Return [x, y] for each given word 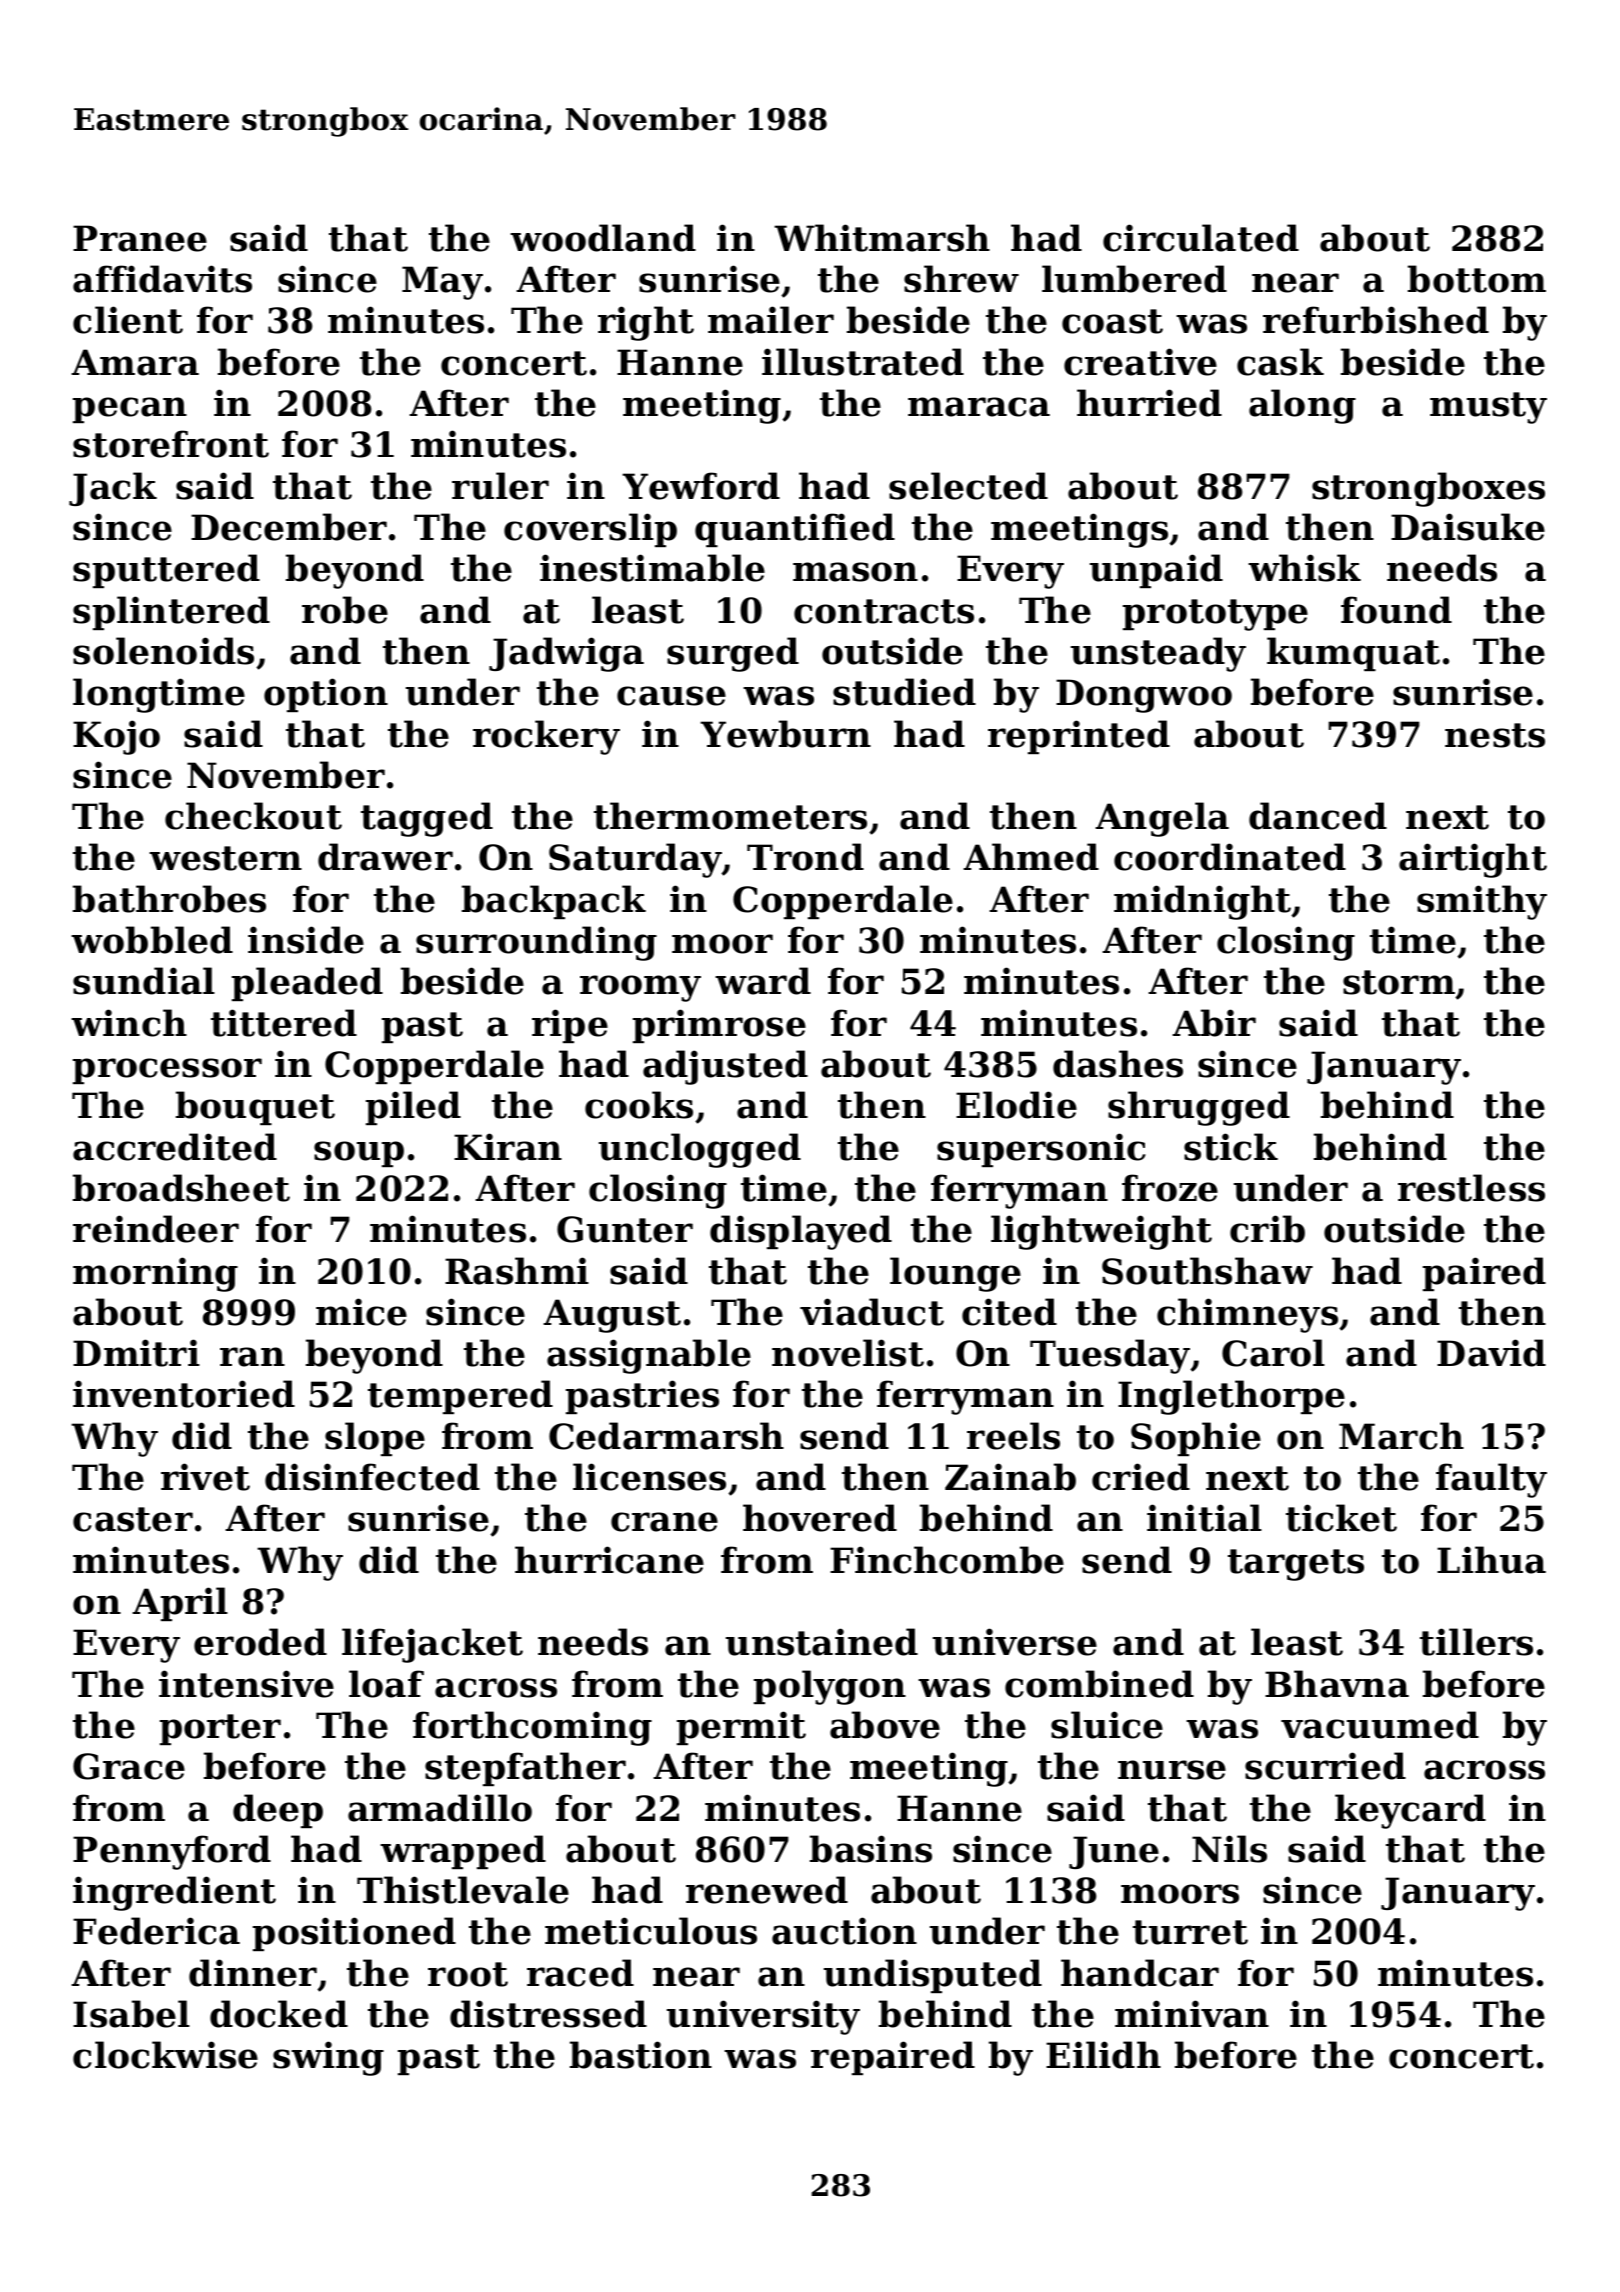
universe [1015, 1642]
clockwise [165, 2055]
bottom [1477, 279]
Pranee [140, 238]
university [763, 2017]
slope [375, 1439]
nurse [1172, 1770]
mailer [771, 320]
